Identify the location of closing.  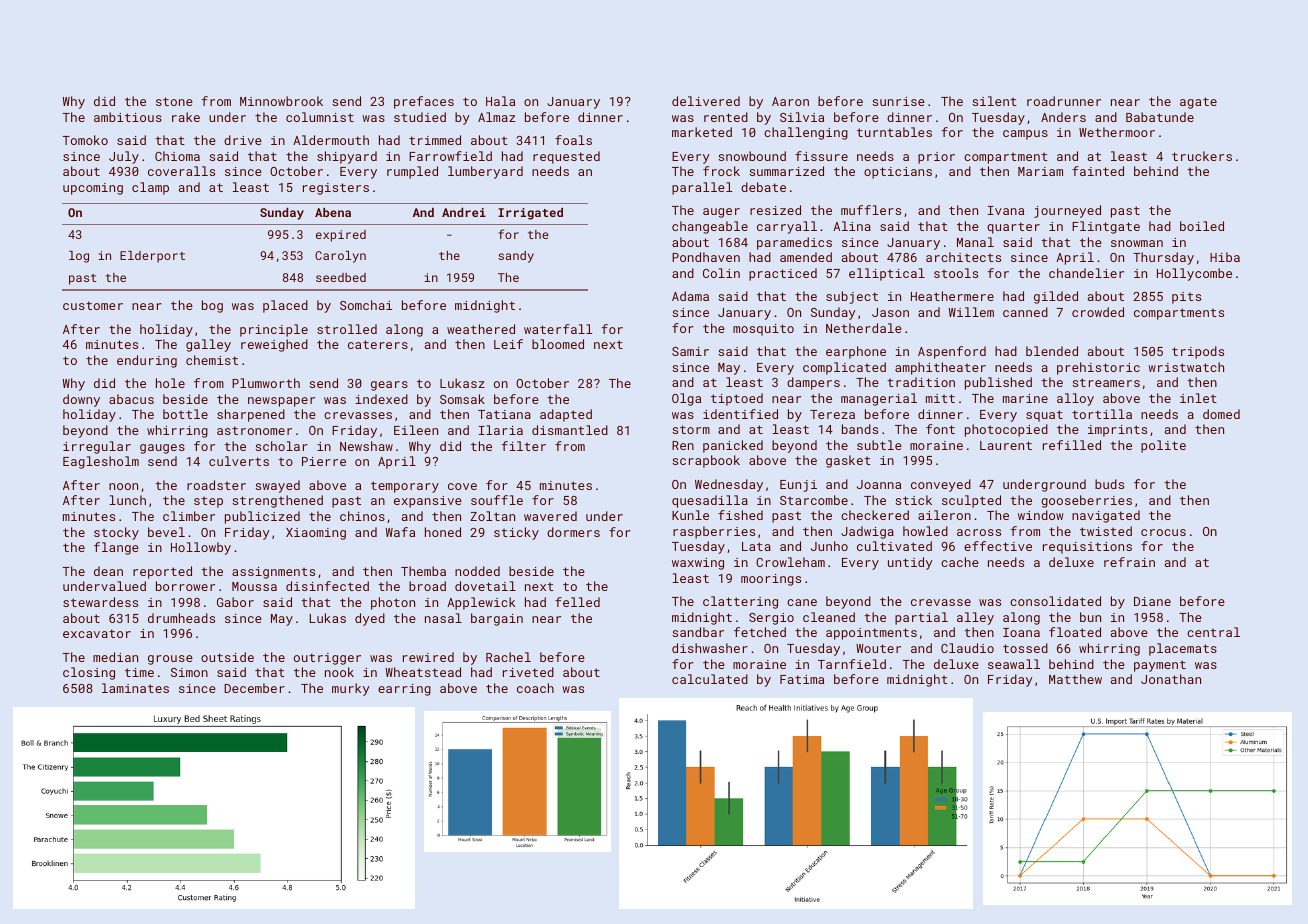
(89, 673).
